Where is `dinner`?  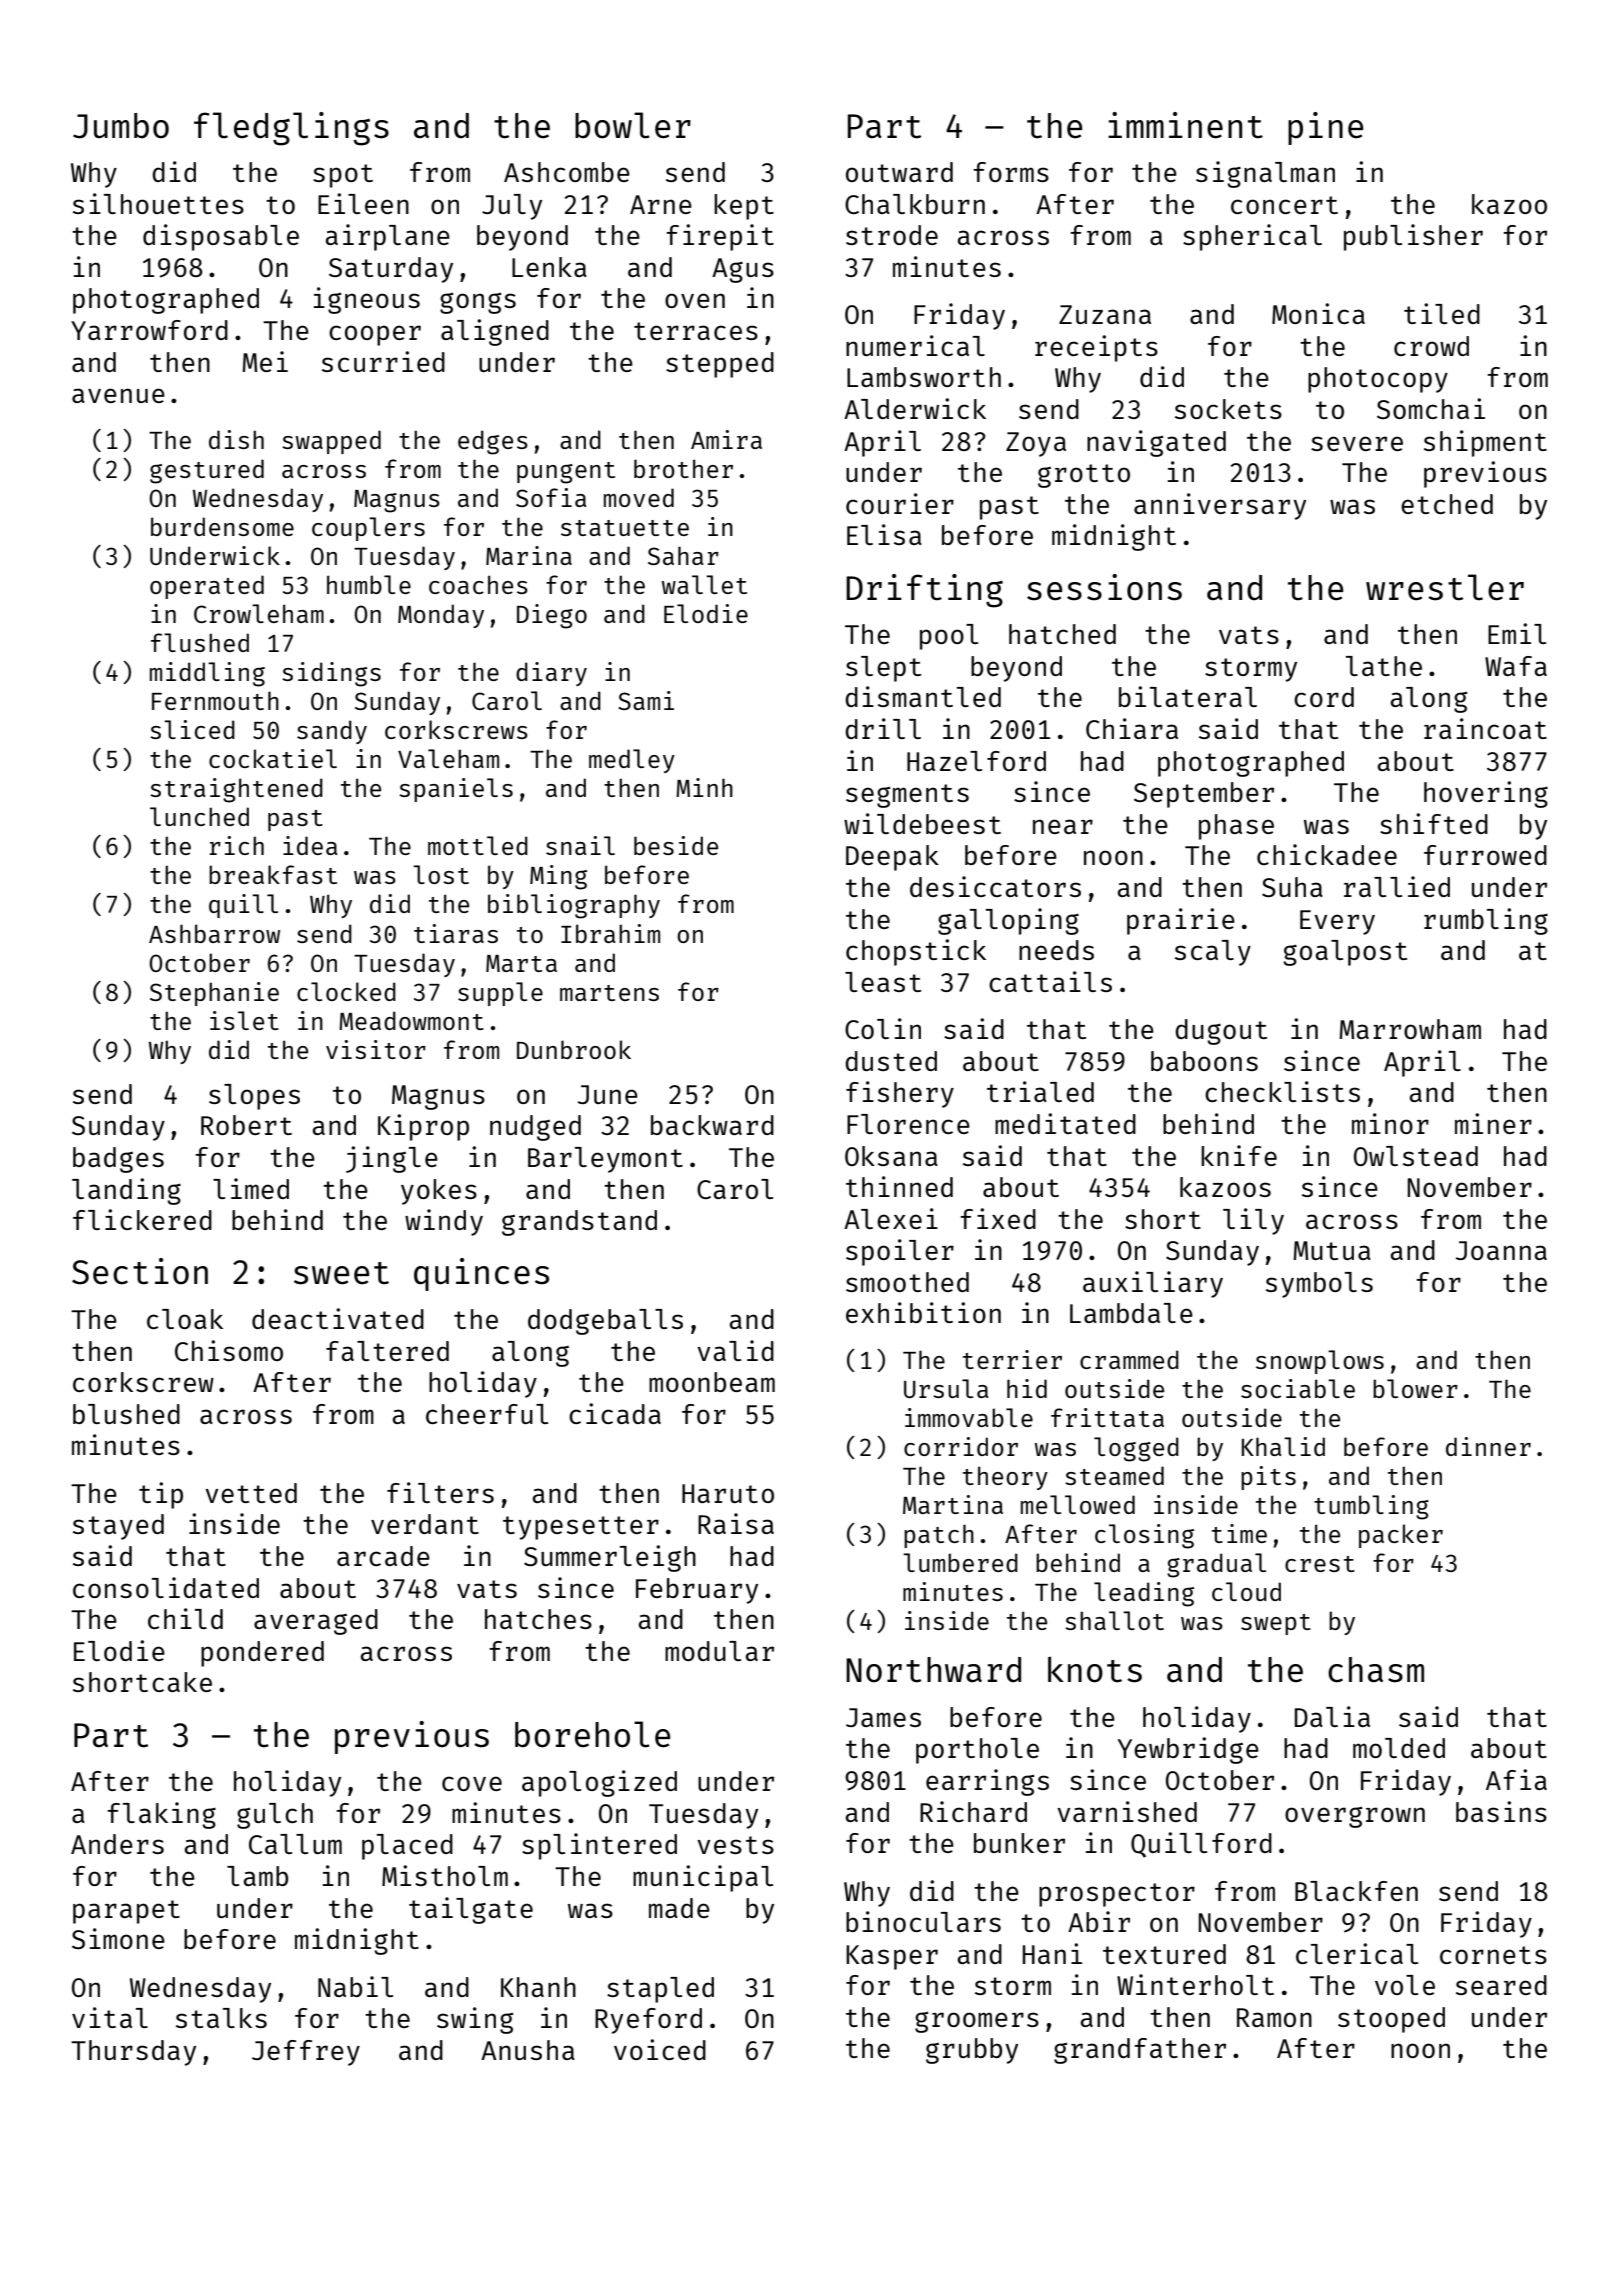
dinner is located at coordinates (1488, 1446).
